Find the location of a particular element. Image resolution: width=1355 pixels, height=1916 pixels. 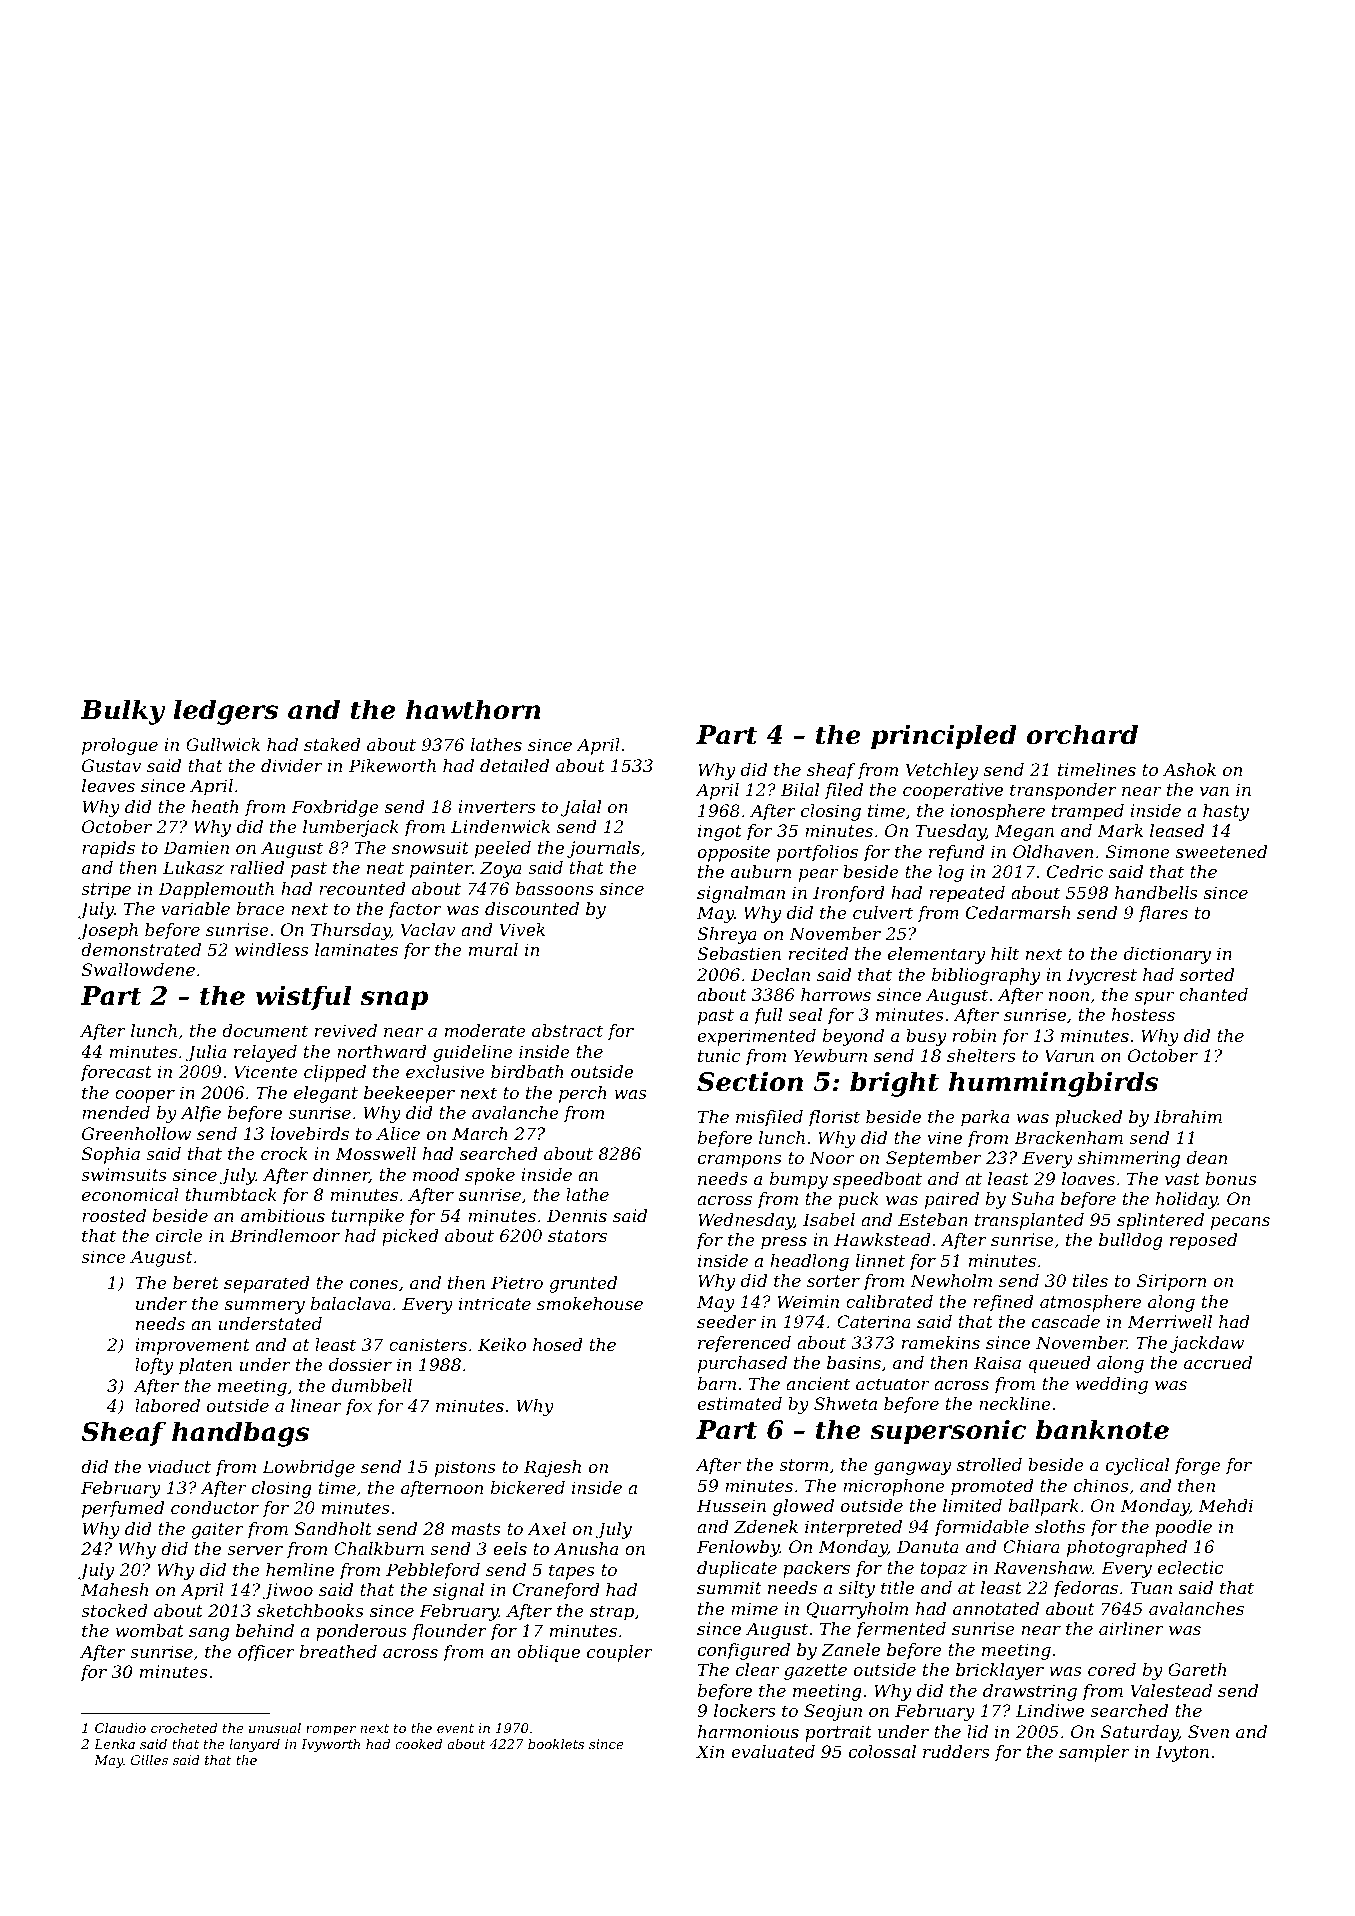

chanted is located at coordinates (1213, 994).
